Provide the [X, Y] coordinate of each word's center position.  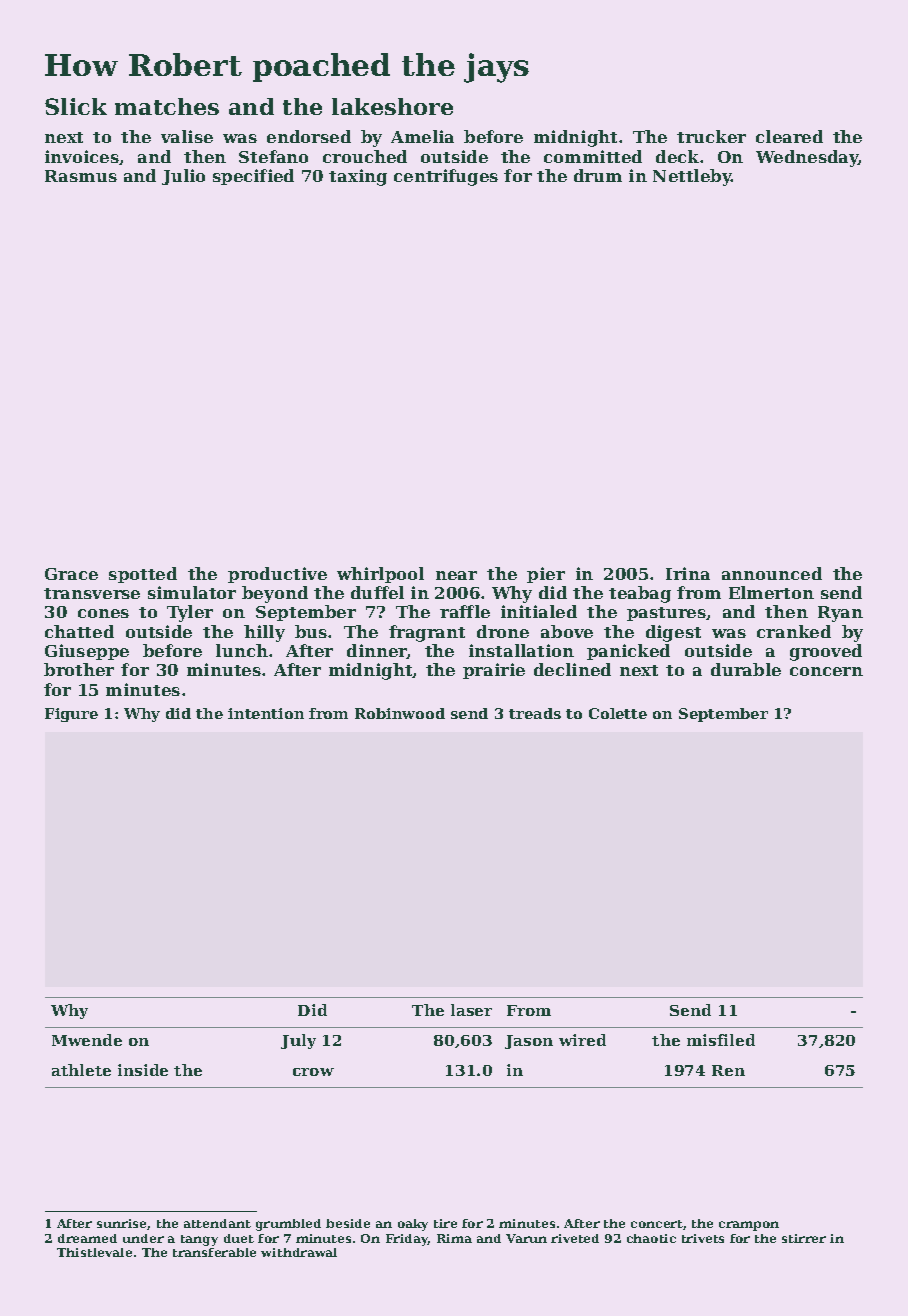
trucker [711, 136]
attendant [217, 1223]
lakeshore [392, 106]
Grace [71, 574]
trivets [703, 1238]
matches [167, 106]
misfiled [721, 1040]
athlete [81, 1070]
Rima [454, 1238]
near [456, 575]
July [298, 1041]
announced [772, 573]
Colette [618, 713]
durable [746, 669]
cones [103, 613]
